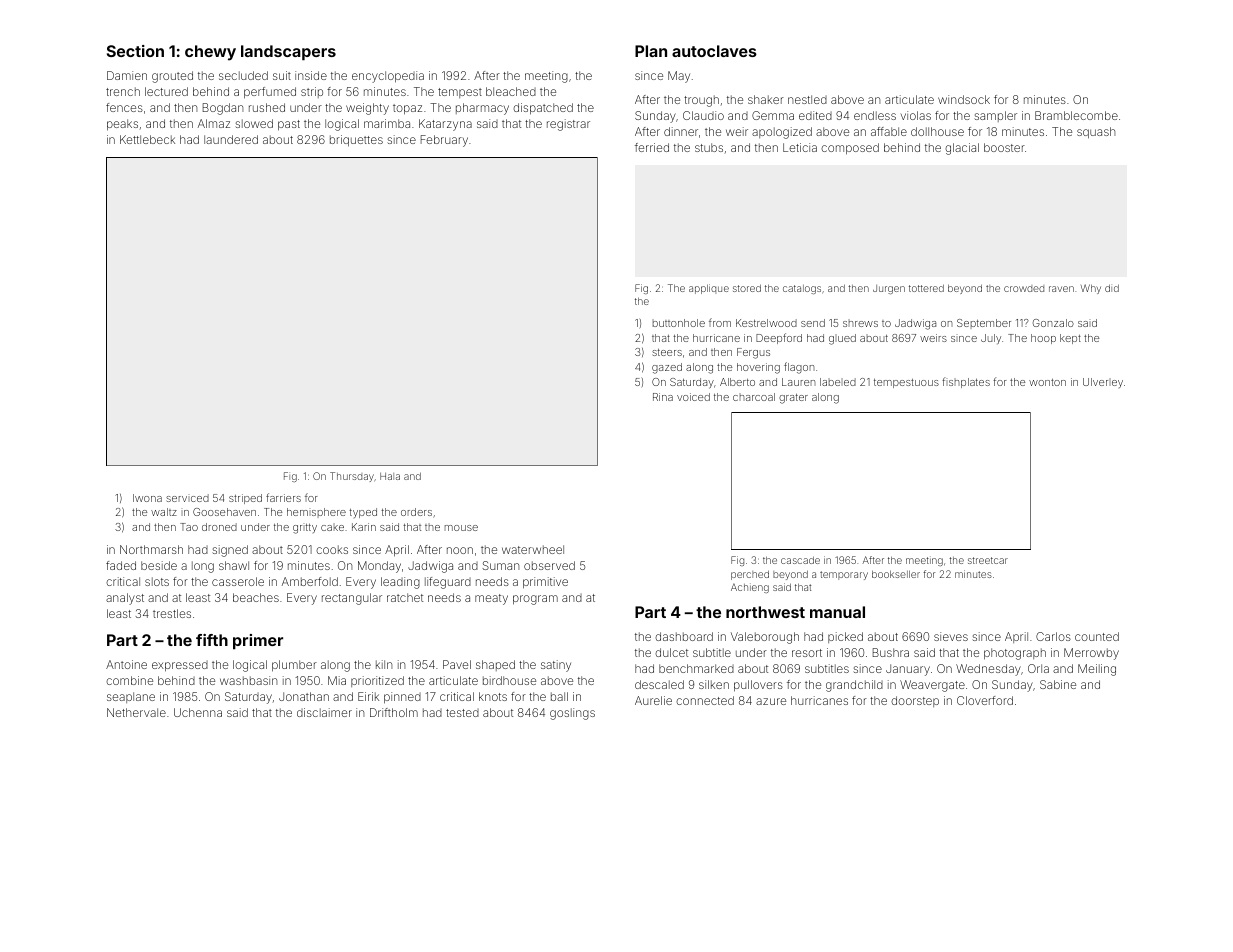 This page has width=1233, height=952. I want to click on hemisphere, so click(316, 513).
